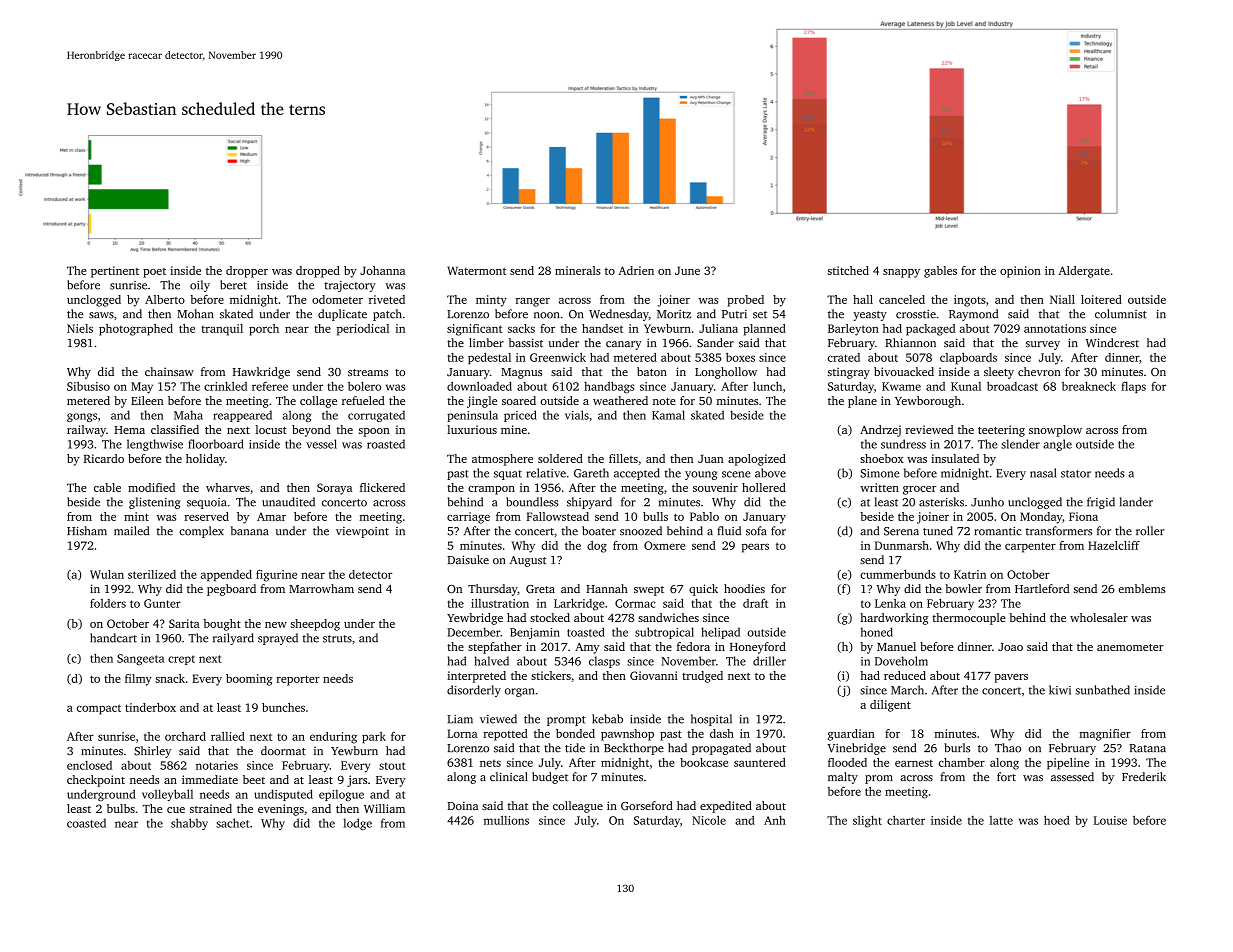  What do you see at coordinates (901, 661) in the screenshot?
I see `Doveholm` at bounding box center [901, 661].
